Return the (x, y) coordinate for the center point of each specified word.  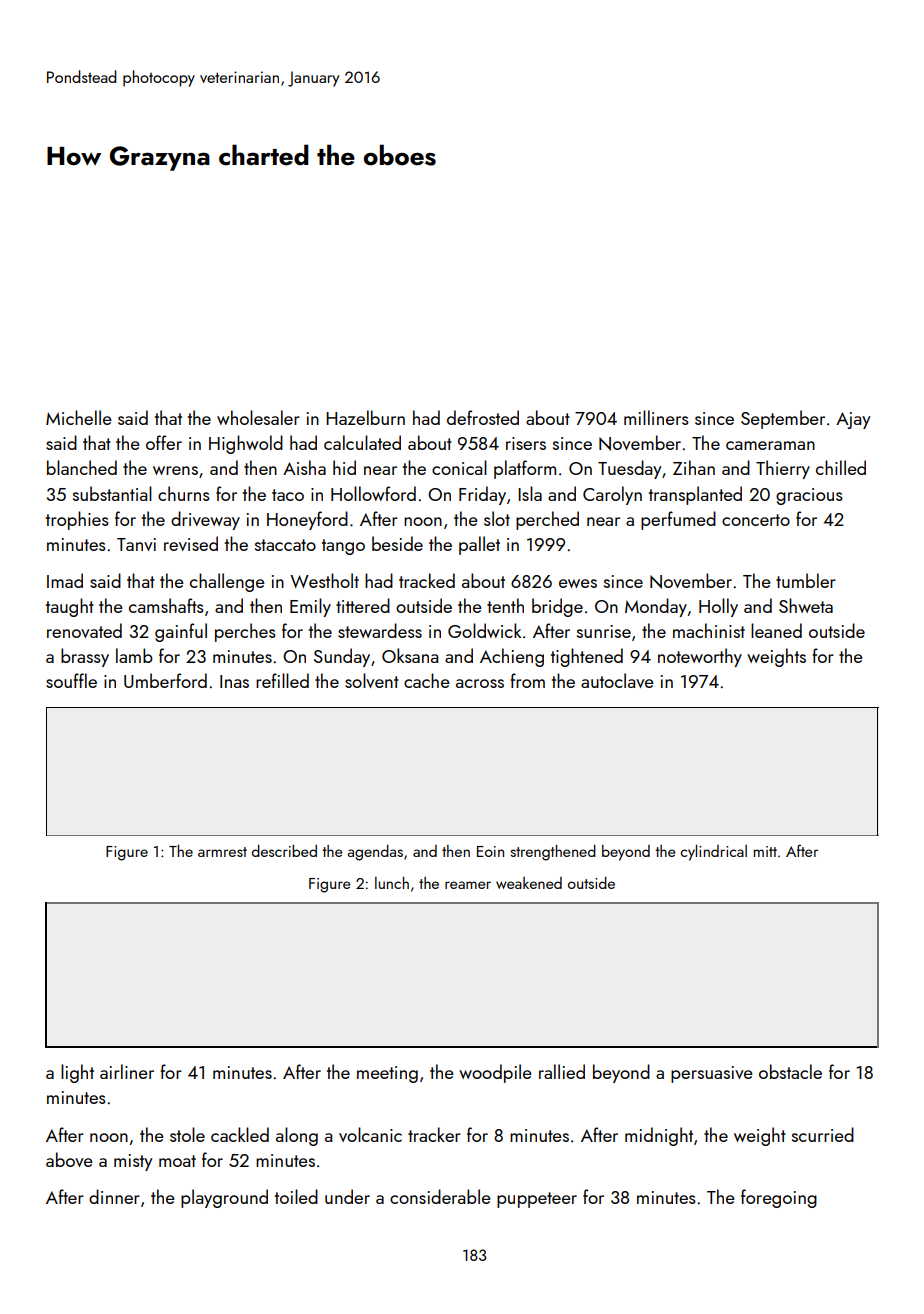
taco (288, 495)
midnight (659, 1136)
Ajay (853, 420)
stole (187, 1134)
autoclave (617, 680)
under (347, 1196)
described (284, 850)
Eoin (490, 851)
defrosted (483, 417)
